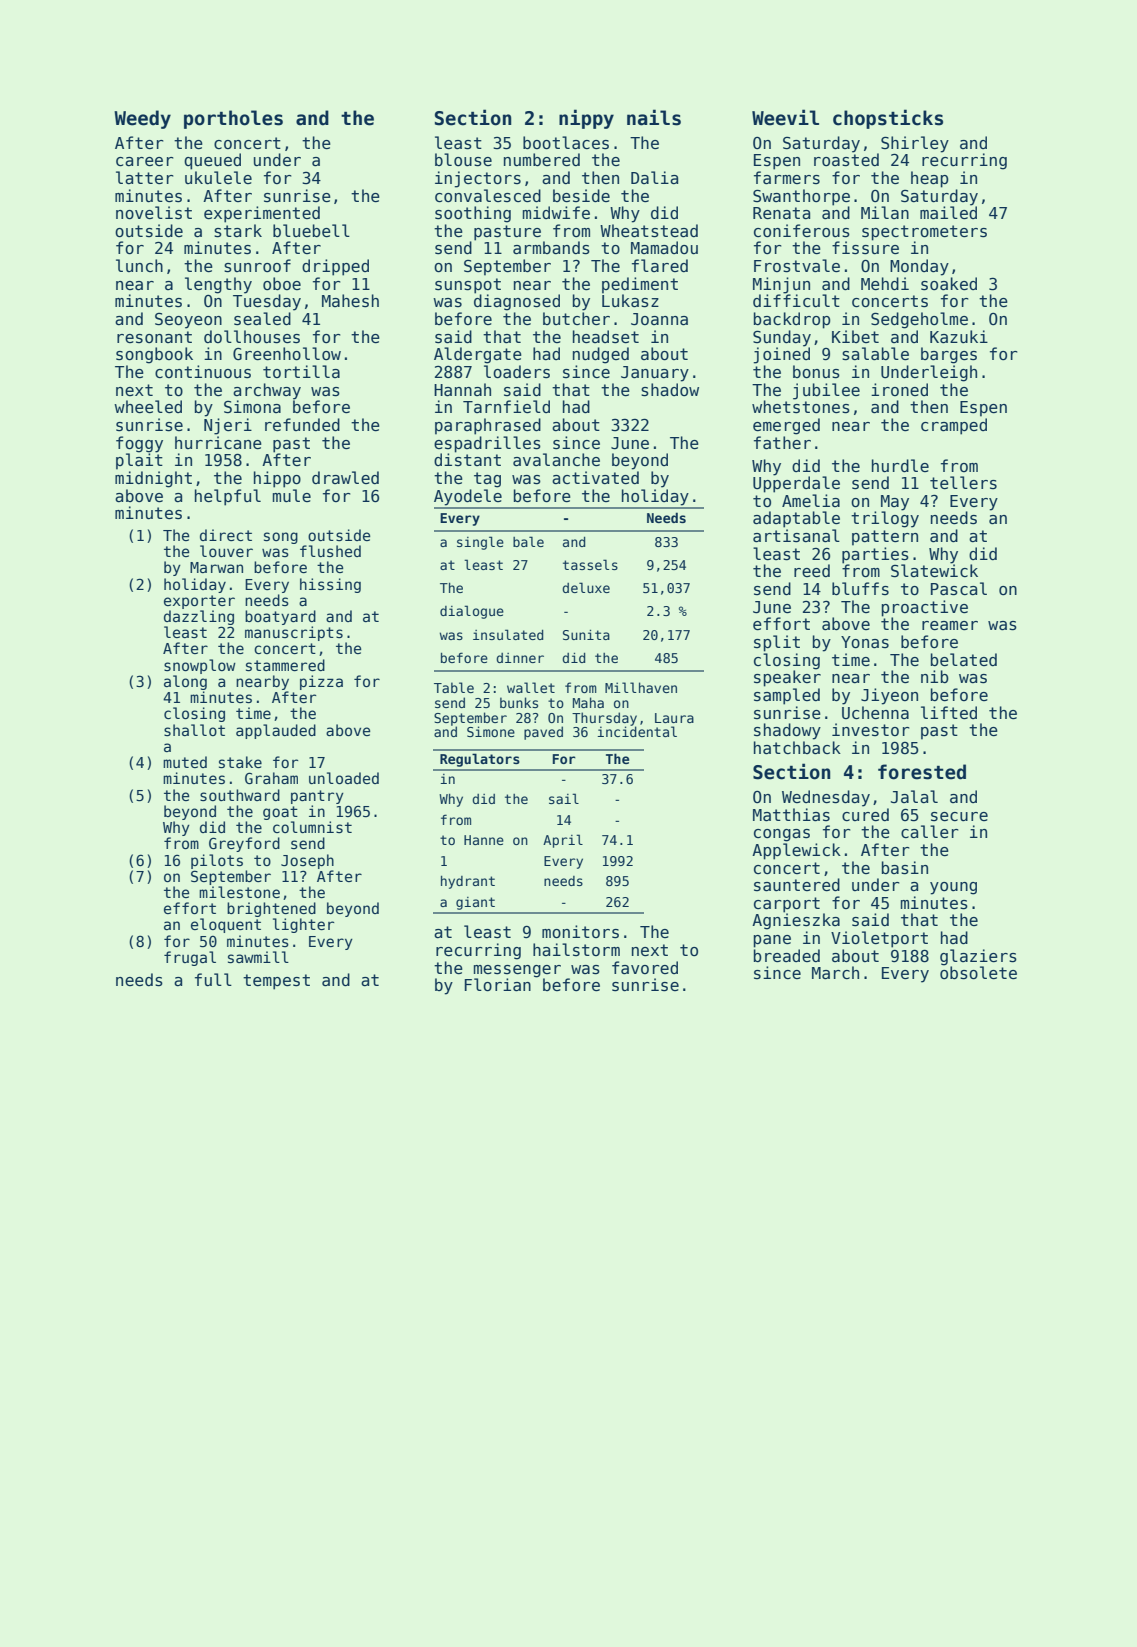 The width and height of the image is (1137, 1647). What do you see at coordinates (317, 797) in the image?
I see `pantry` at bounding box center [317, 797].
